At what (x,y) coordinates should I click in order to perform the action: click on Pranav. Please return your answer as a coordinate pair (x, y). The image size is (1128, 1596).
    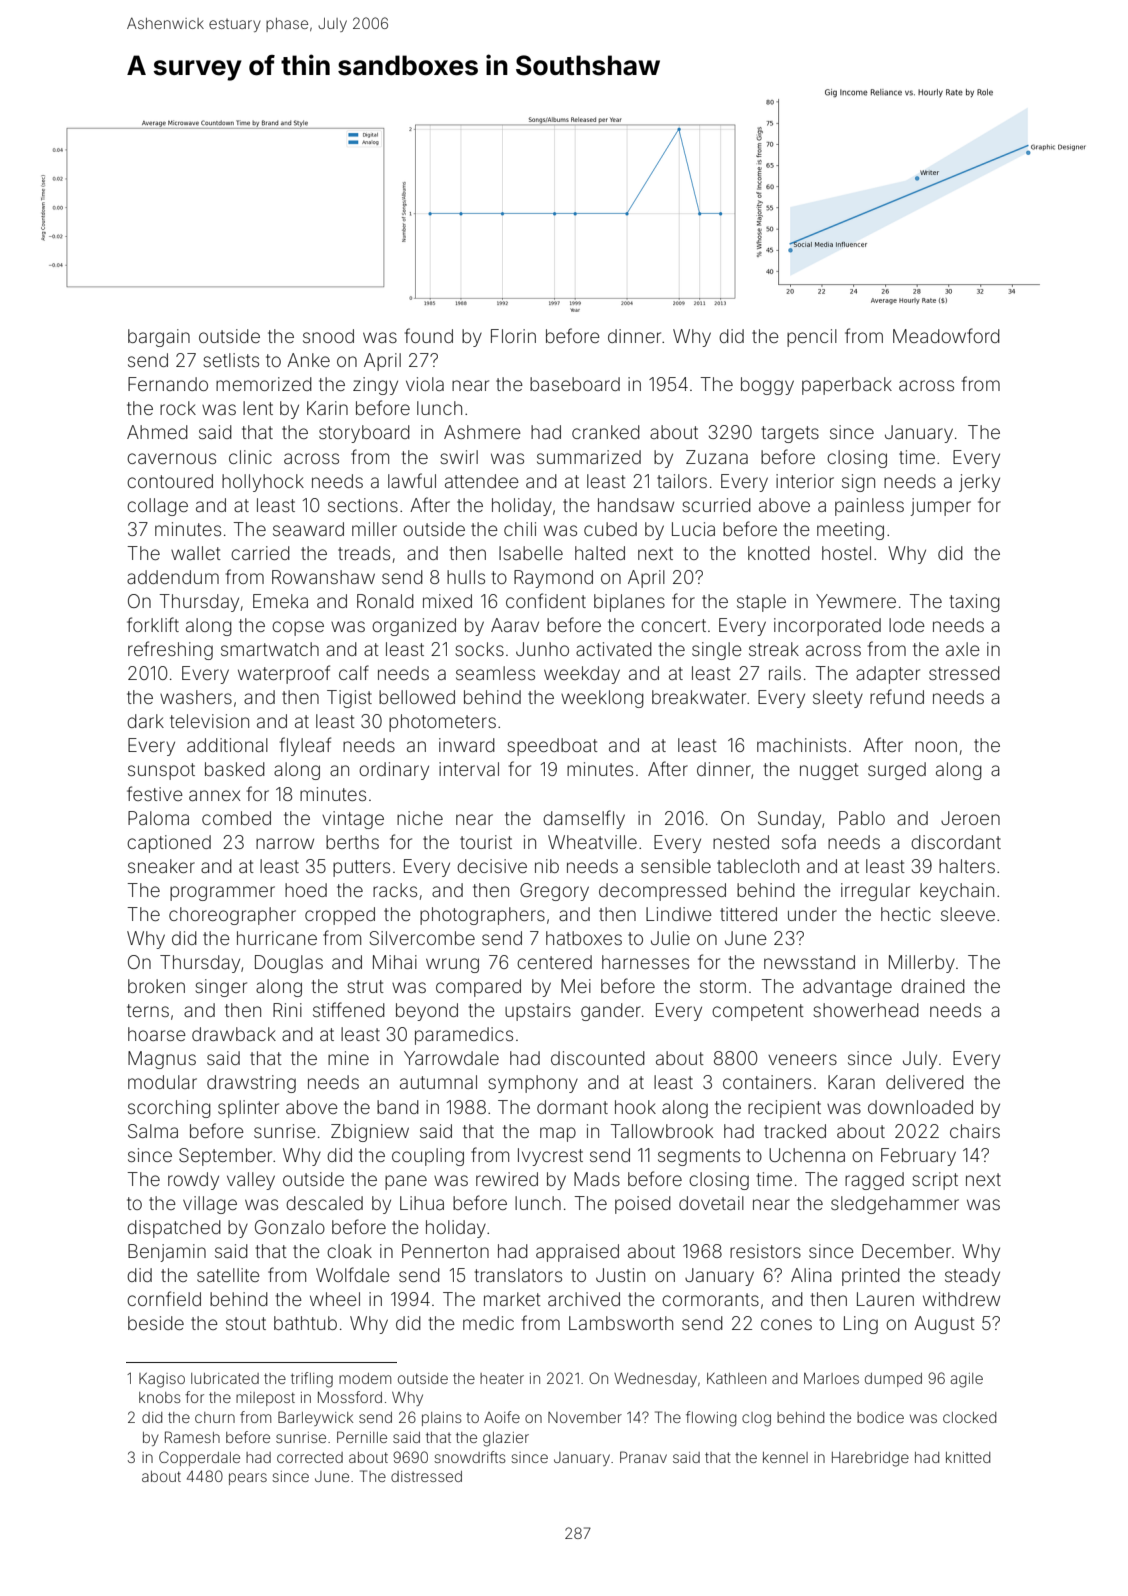
    Looking at the image, I should click on (643, 1457).
